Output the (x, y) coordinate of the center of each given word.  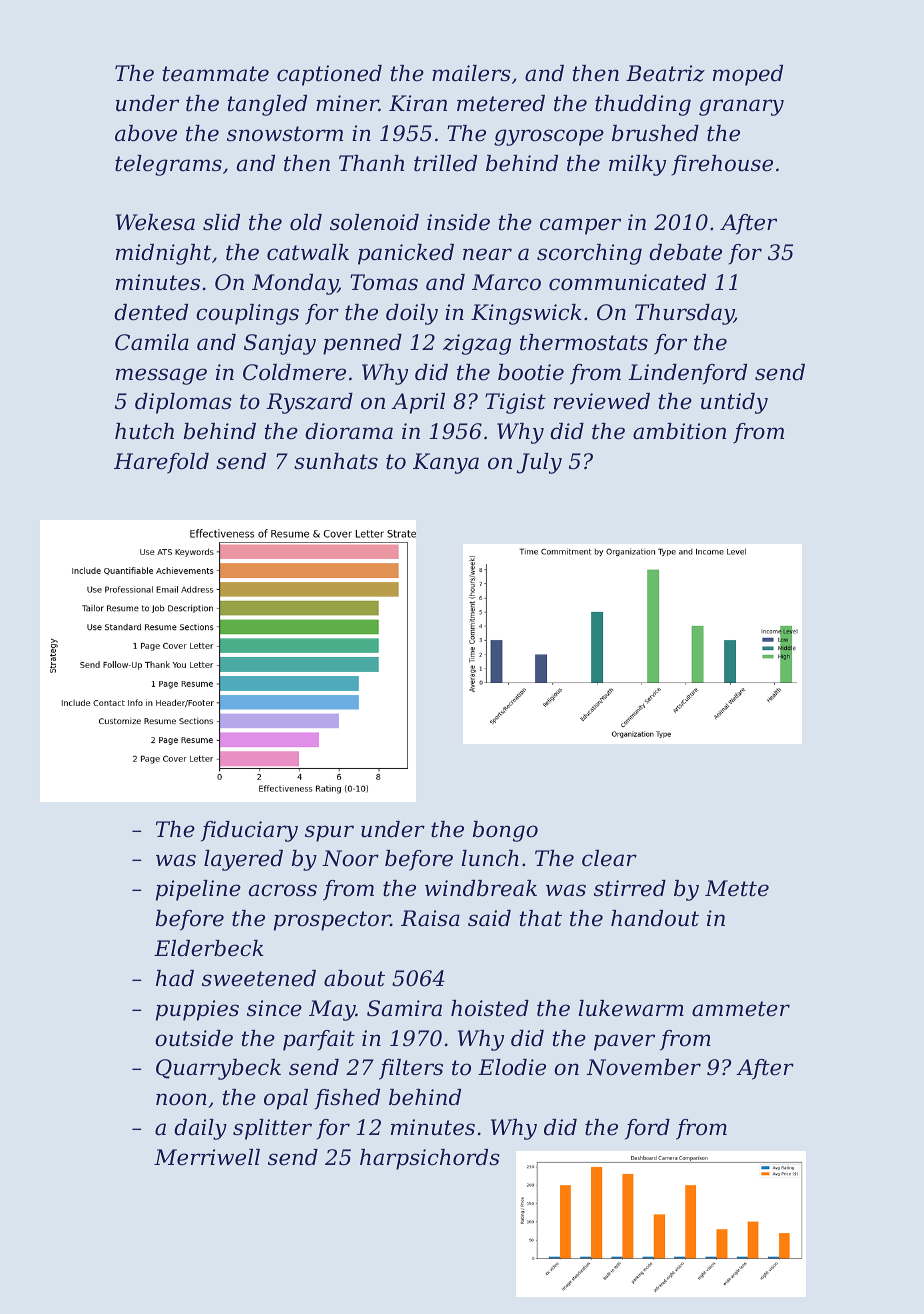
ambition (679, 431)
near (487, 254)
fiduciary (249, 831)
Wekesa (155, 222)
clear (609, 858)
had (175, 978)
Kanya (446, 463)
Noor (350, 858)
